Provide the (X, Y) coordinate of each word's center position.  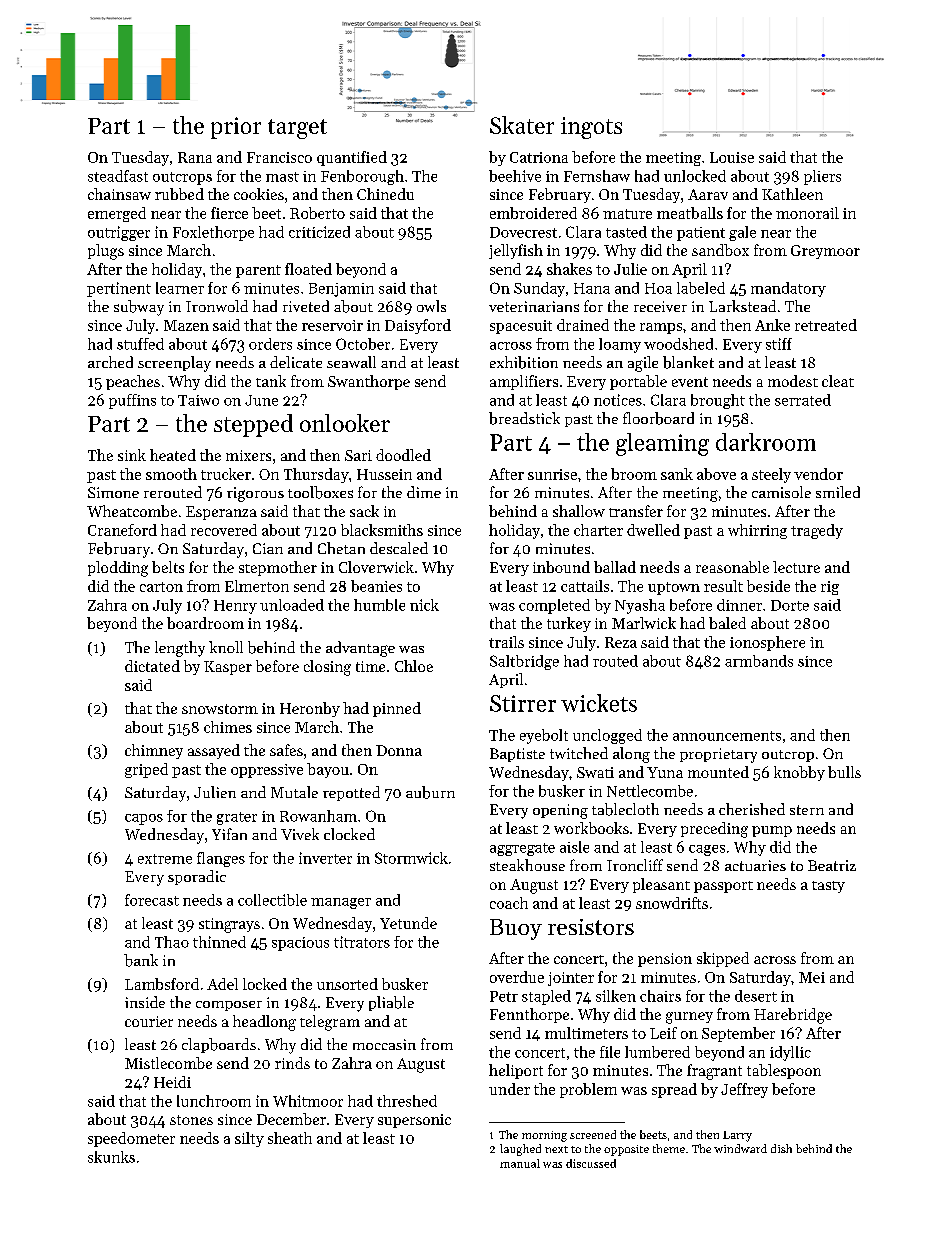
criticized (319, 232)
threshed (407, 1101)
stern (807, 810)
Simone (113, 492)
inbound (561, 567)
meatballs (690, 213)
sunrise (552, 474)
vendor (818, 474)
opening (560, 811)
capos (144, 819)
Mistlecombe (168, 1063)
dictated (152, 666)
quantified (352, 158)
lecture (796, 567)
